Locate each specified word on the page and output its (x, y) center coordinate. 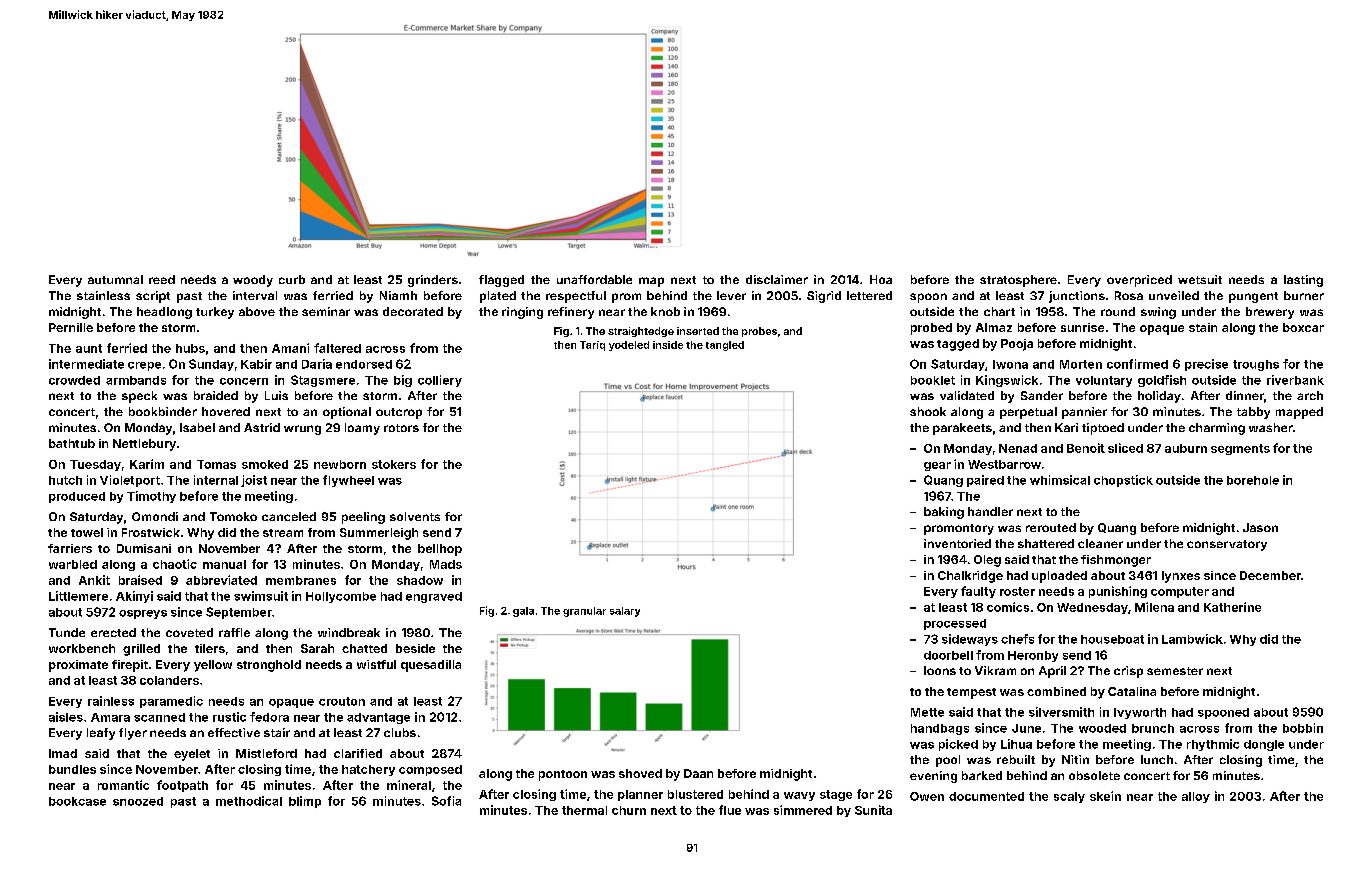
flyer (133, 734)
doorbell (948, 655)
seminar (326, 311)
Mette (927, 712)
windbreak (349, 632)
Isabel (197, 427)
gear (937, 466)
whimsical (1060, 480)
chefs (1017, 639)
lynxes (1181, 577)
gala (523, 612)
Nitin (1075, 759)
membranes (301, 580)
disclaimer (777, 279)
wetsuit (1200, 279)
